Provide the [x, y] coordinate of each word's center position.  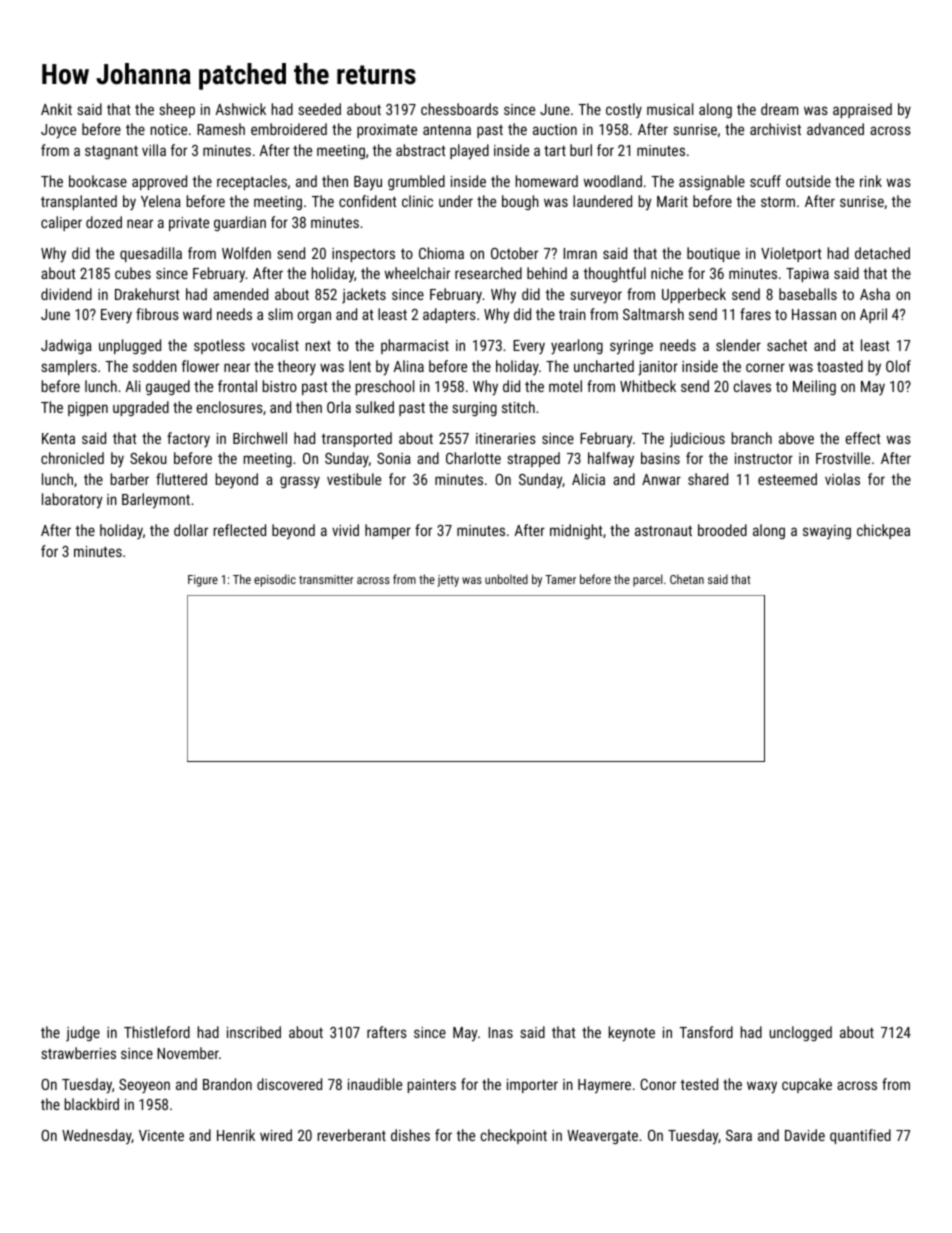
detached [882, 253]
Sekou [148, 458]
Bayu [368, 183]
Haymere [604, 1086]
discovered [289, 1084]
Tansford [706, 1032]
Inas [501, 1032]
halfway [611, 460]
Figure [203, 581]
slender [738, 345]
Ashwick [240, 109]
